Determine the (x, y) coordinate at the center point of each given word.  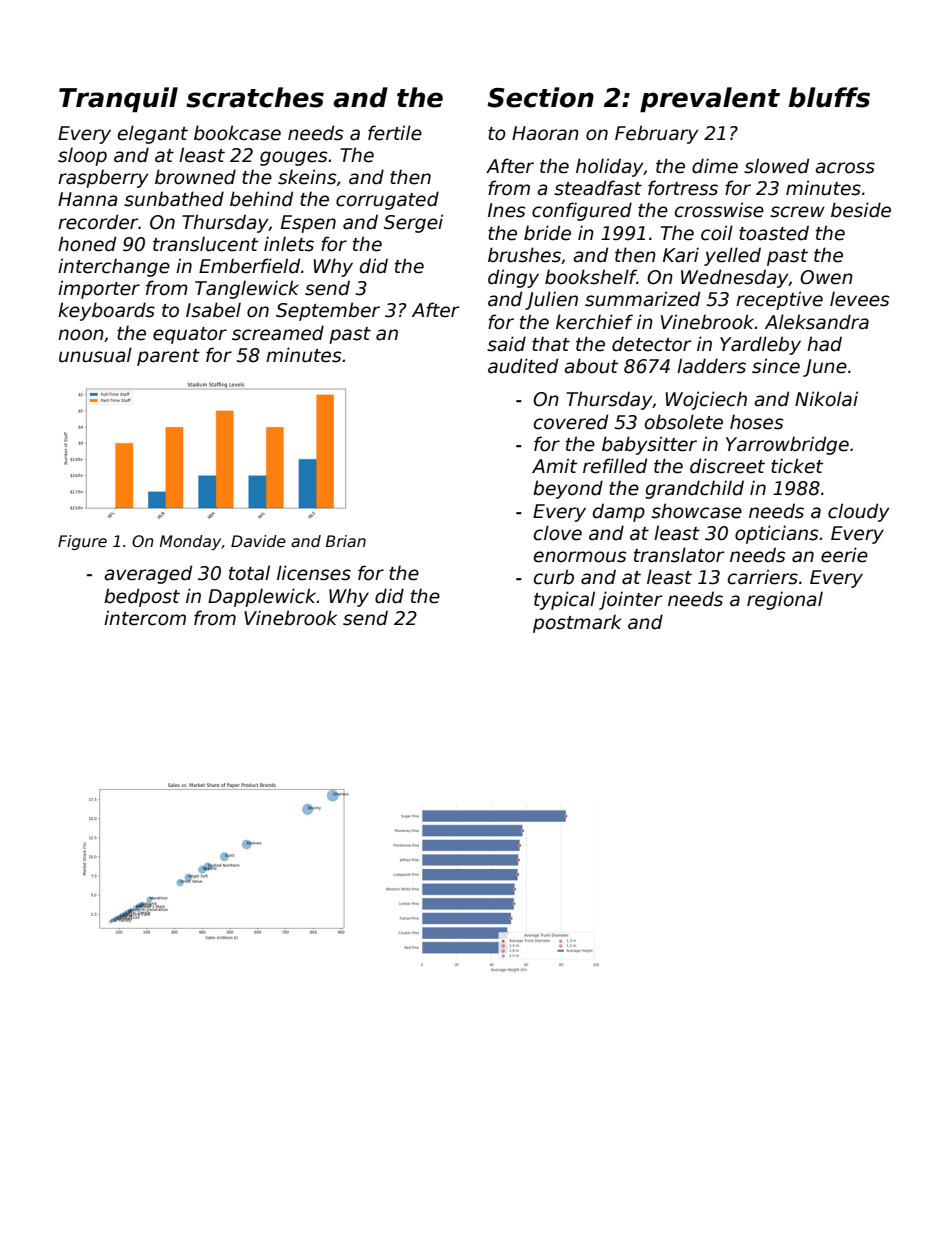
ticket (797, 466)
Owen (826, 277)
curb (554, 577)
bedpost (142, 597)
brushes (524, 255)
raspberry (103, 178)
